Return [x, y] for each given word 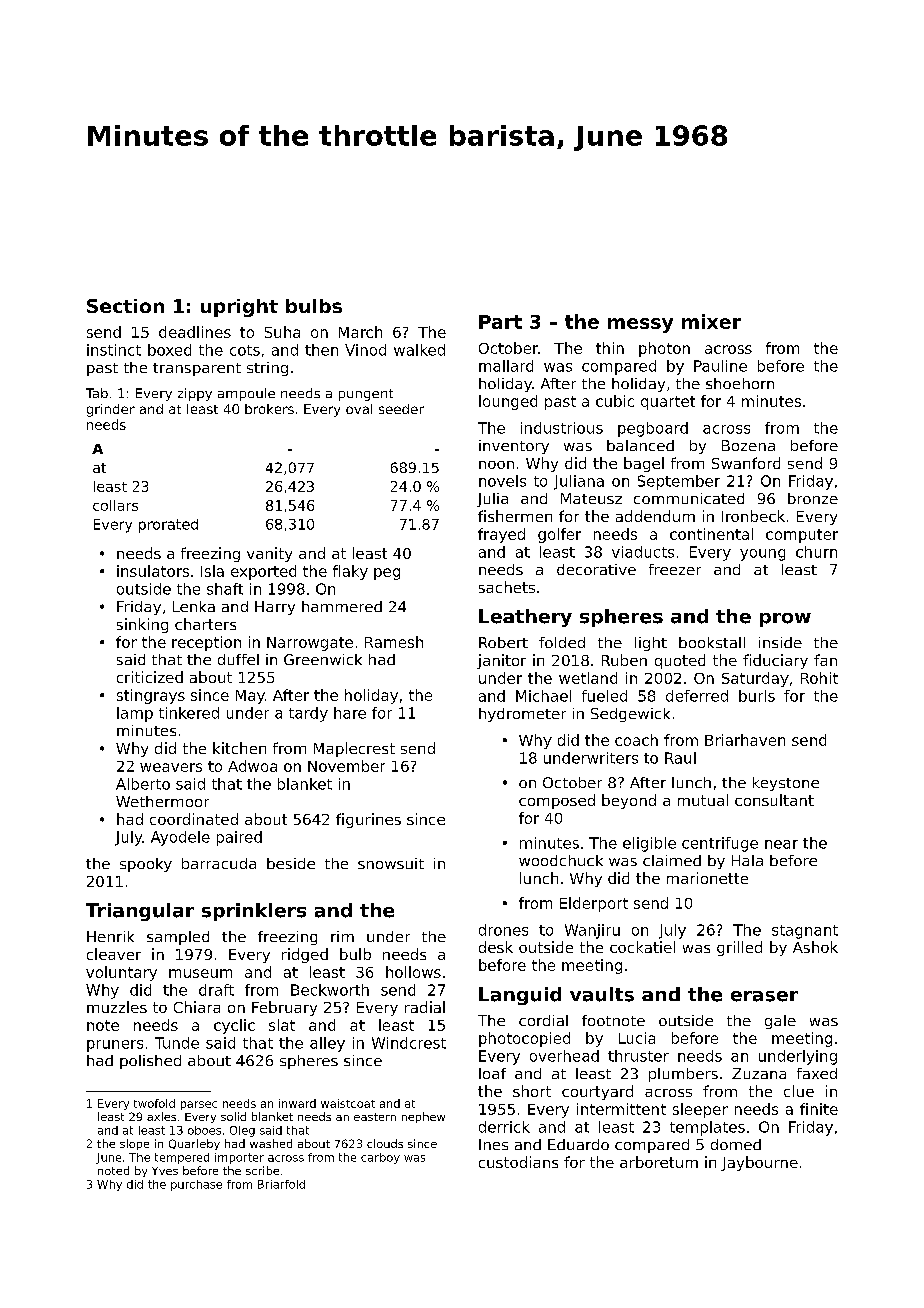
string [267, 369]
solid [233, 1116]
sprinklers [254, 912]
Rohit [819, 678]
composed [557, 801]
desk [496, 947]
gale [780, 1022]
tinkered [189, 713]
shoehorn [740, 383]
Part [500, 322]
